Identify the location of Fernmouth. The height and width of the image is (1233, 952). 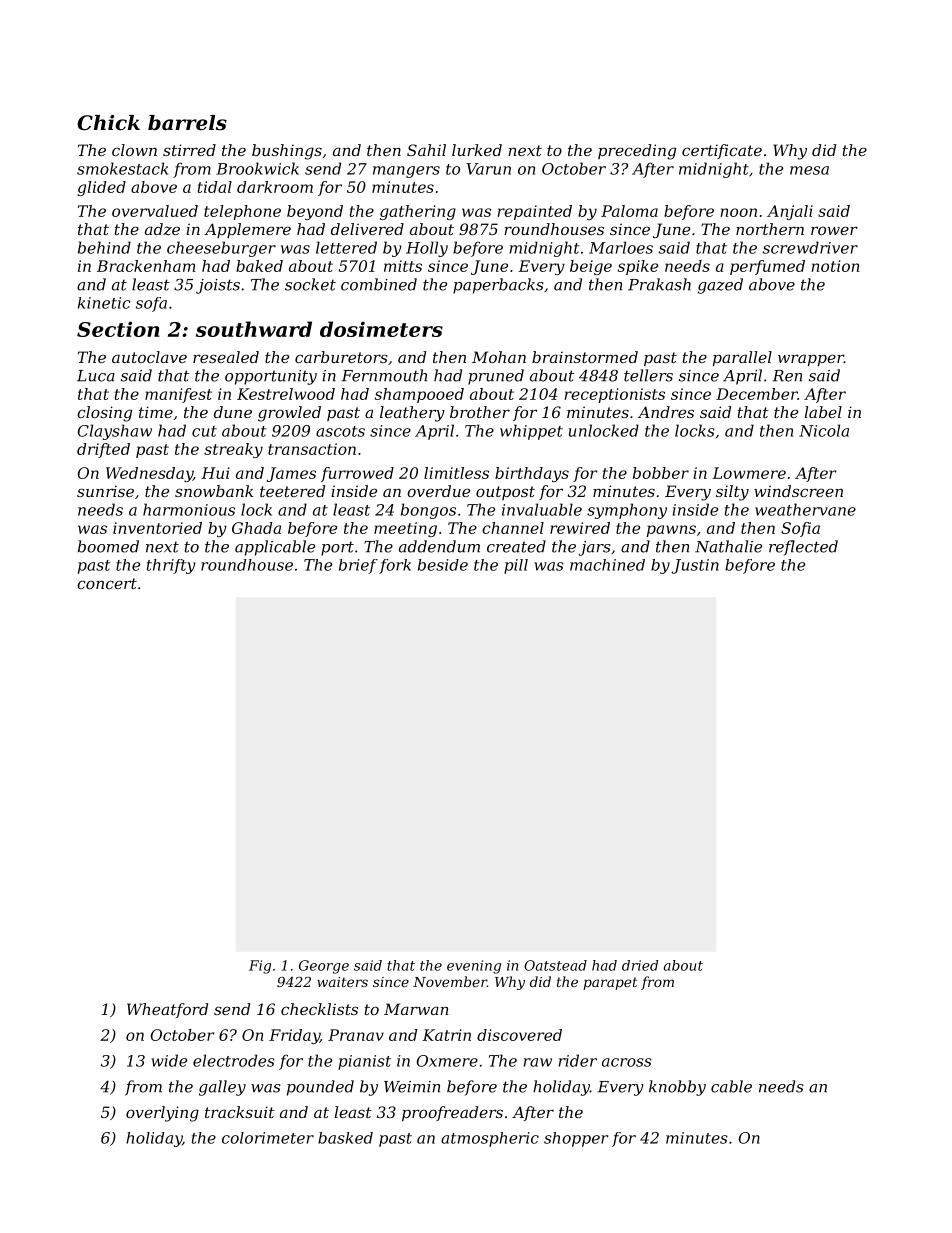
(384, 375).
